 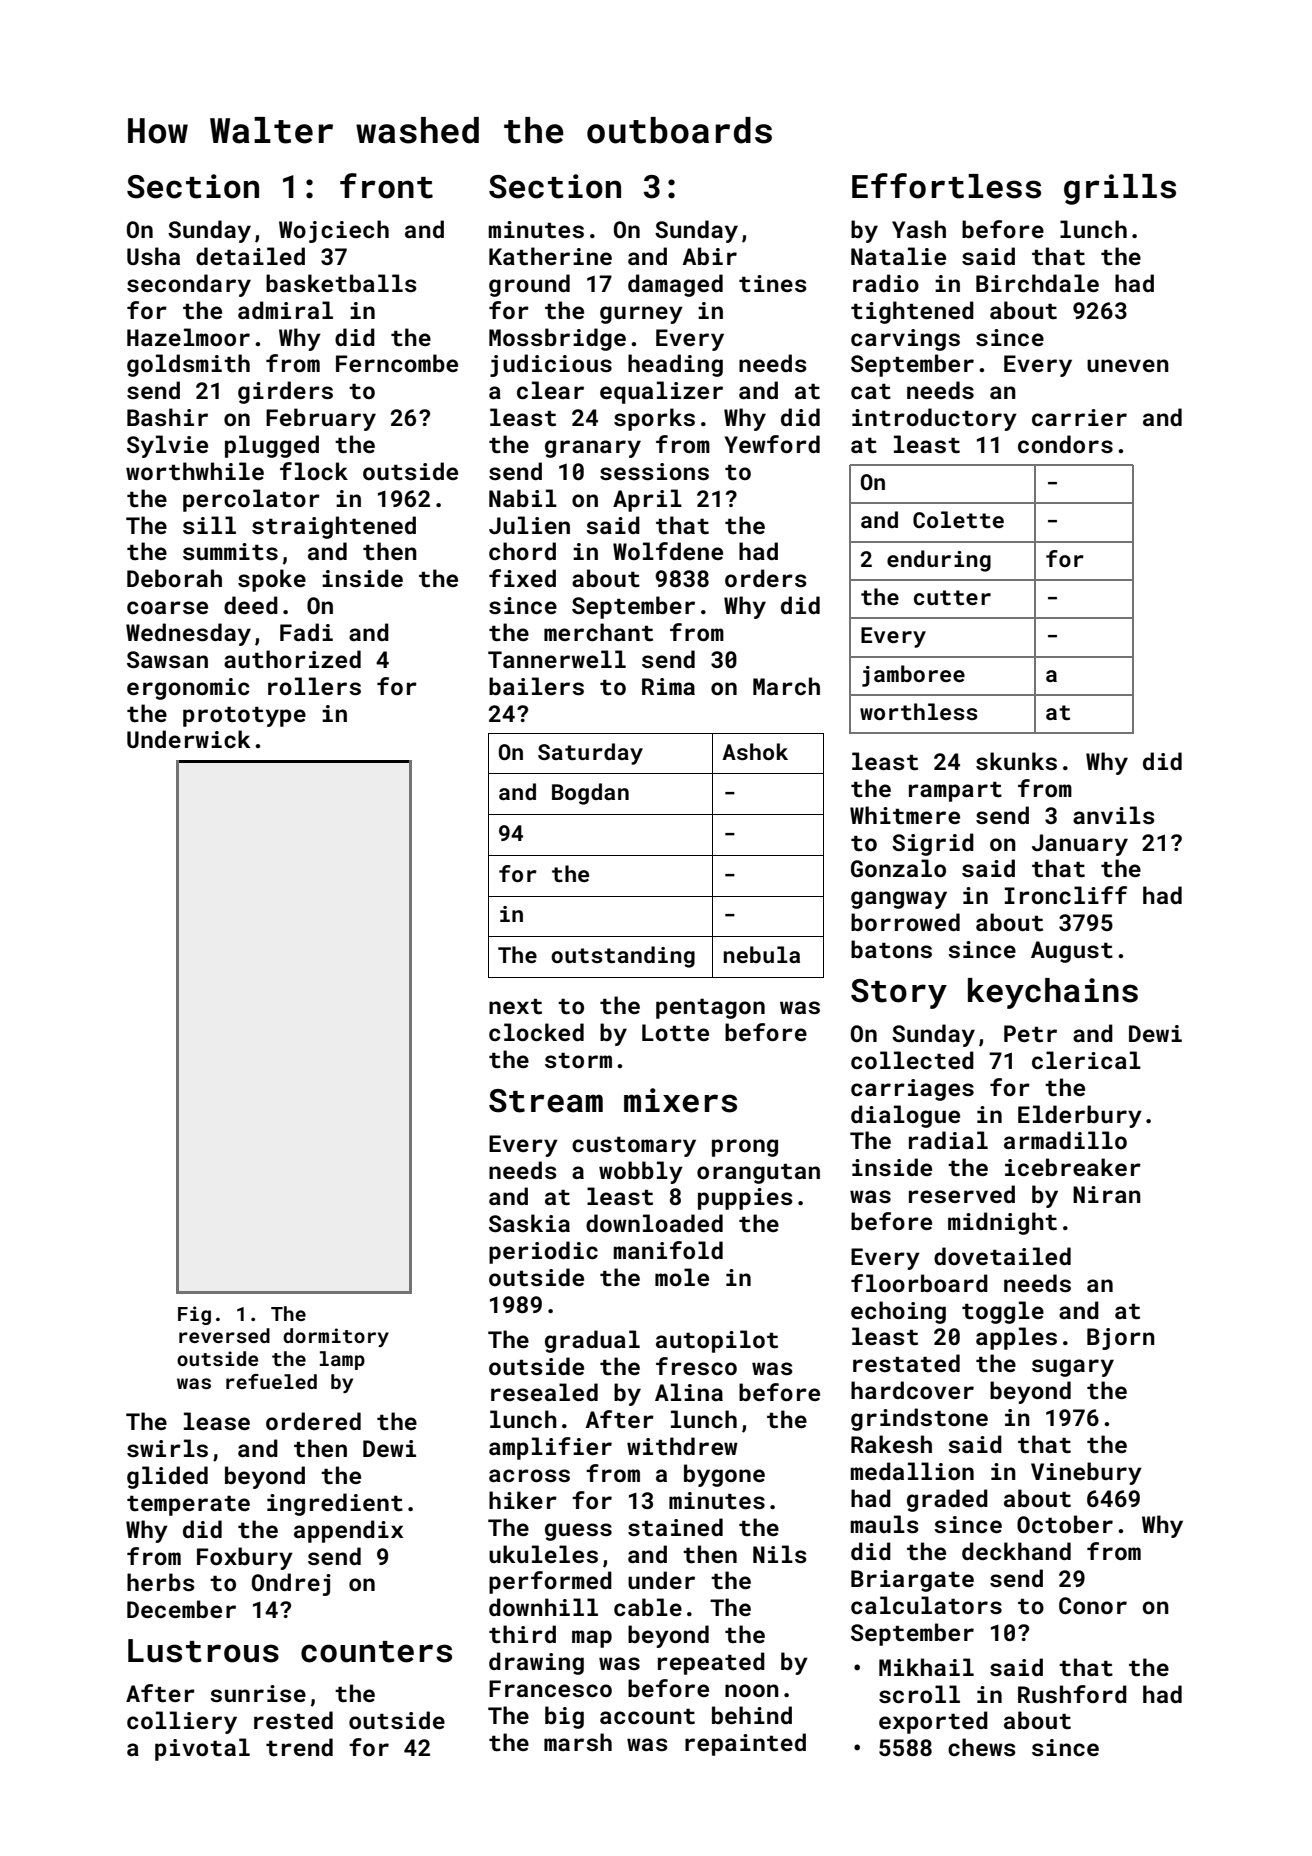 I want to click on December, so click(x=181, y=1609).
